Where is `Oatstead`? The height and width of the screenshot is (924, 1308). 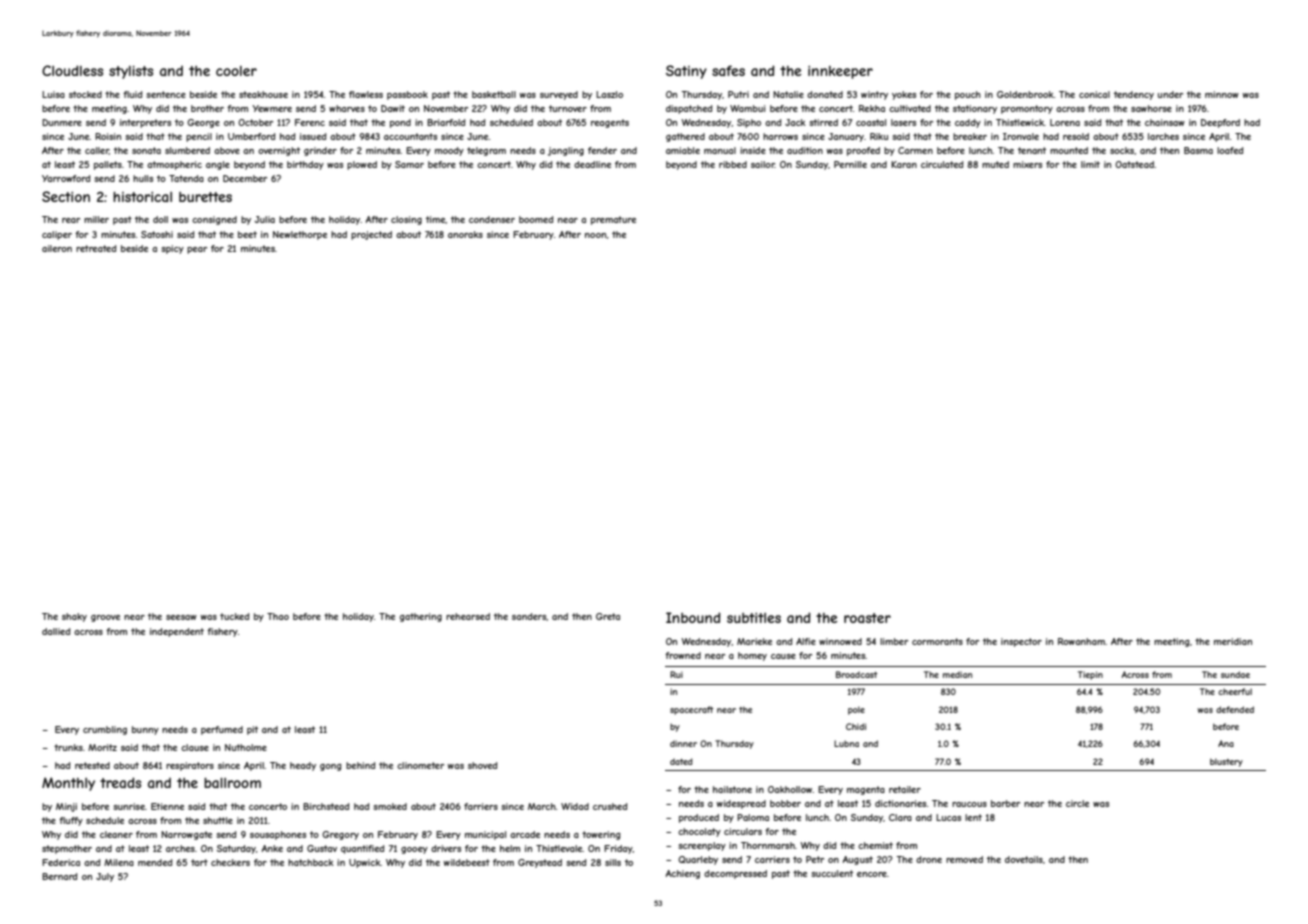 Oatstead is located at coordinates (1134, 164).
